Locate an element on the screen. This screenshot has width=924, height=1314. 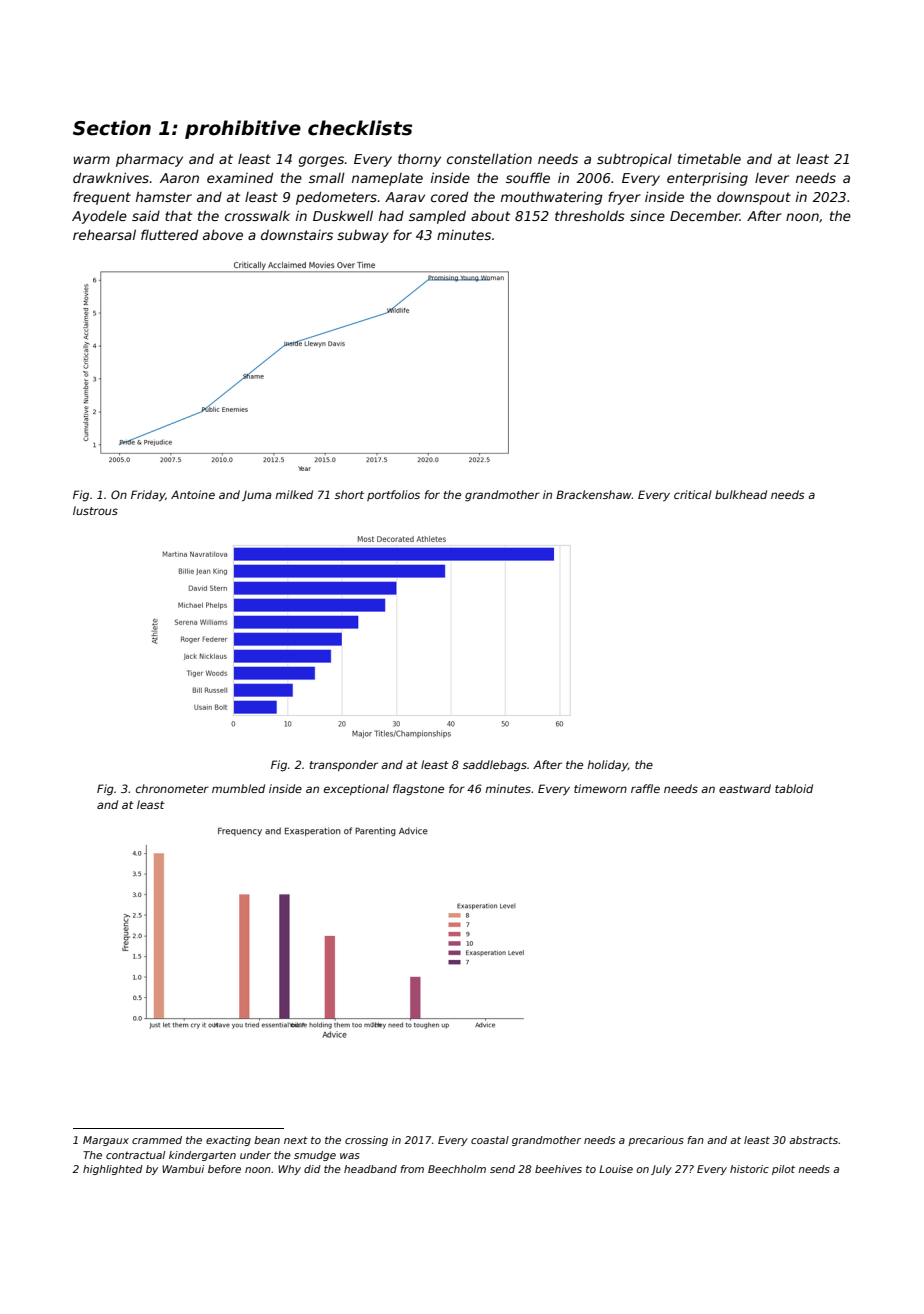
portfolios is located at coordinates (393, 495).
